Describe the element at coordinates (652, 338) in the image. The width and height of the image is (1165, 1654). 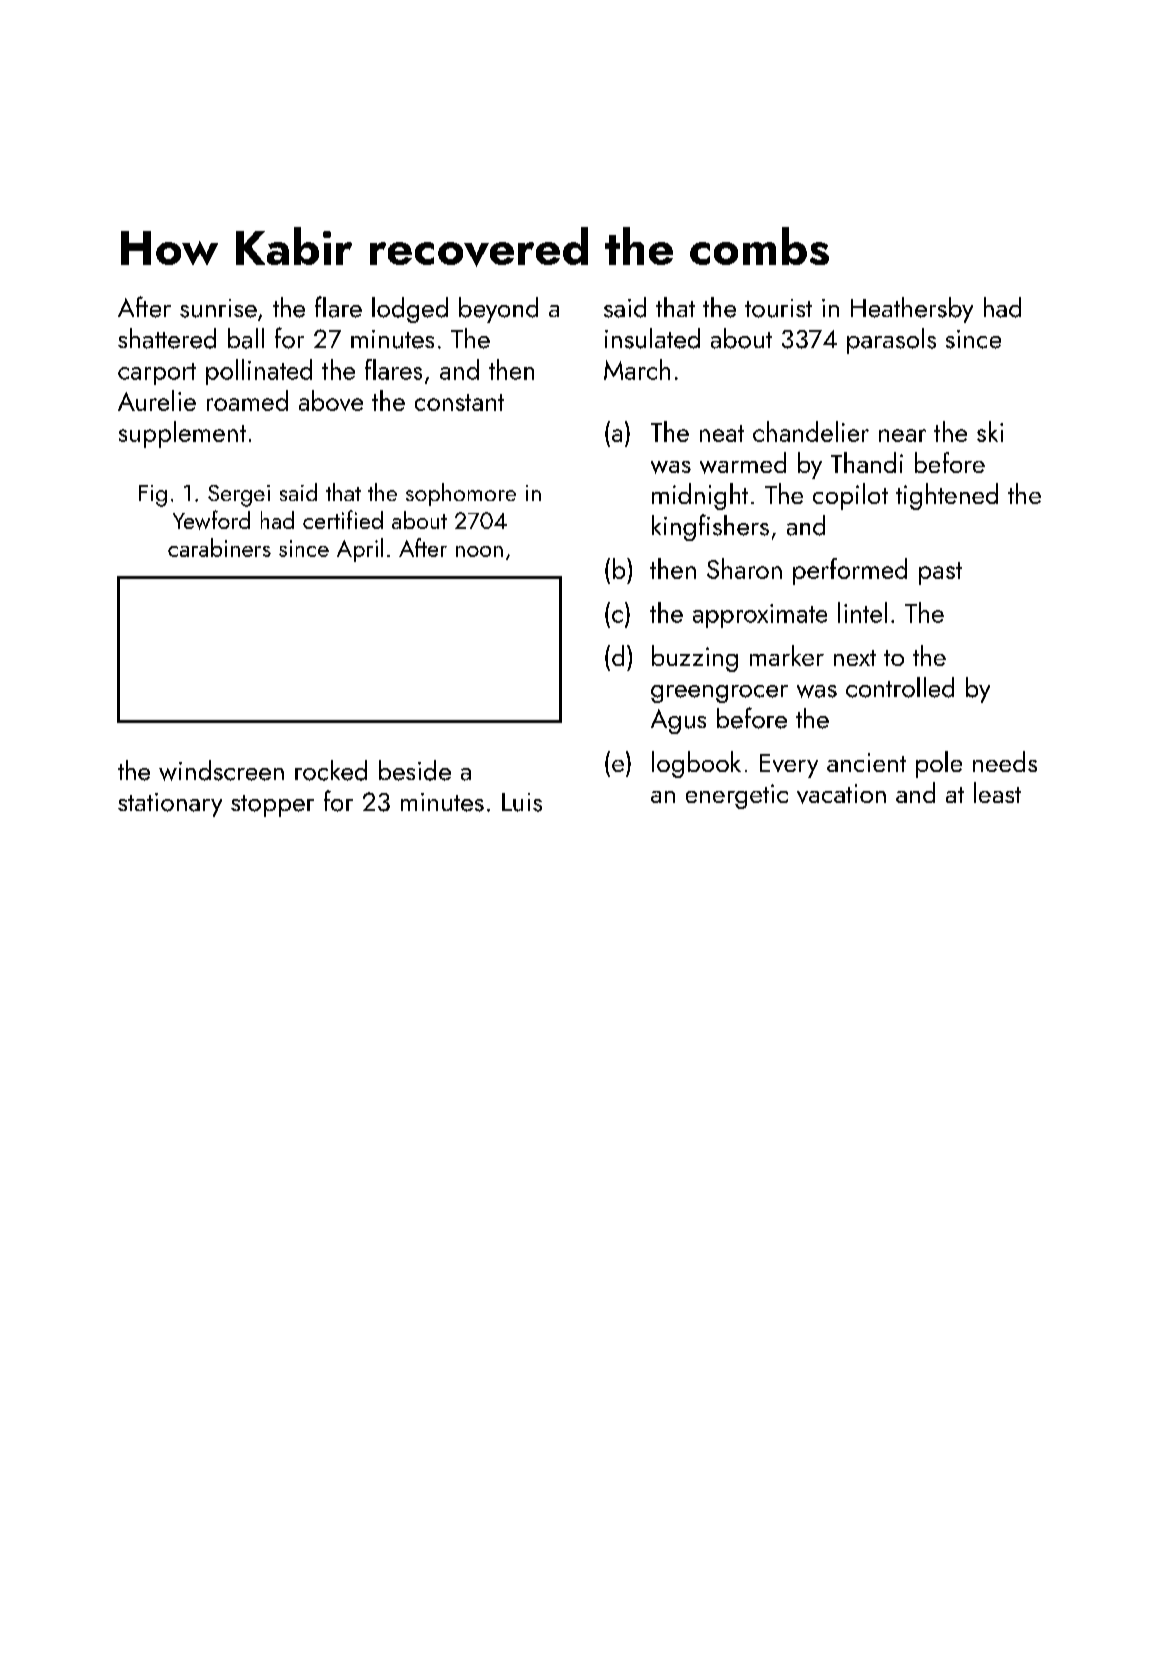
I see `insulated` at that location.
